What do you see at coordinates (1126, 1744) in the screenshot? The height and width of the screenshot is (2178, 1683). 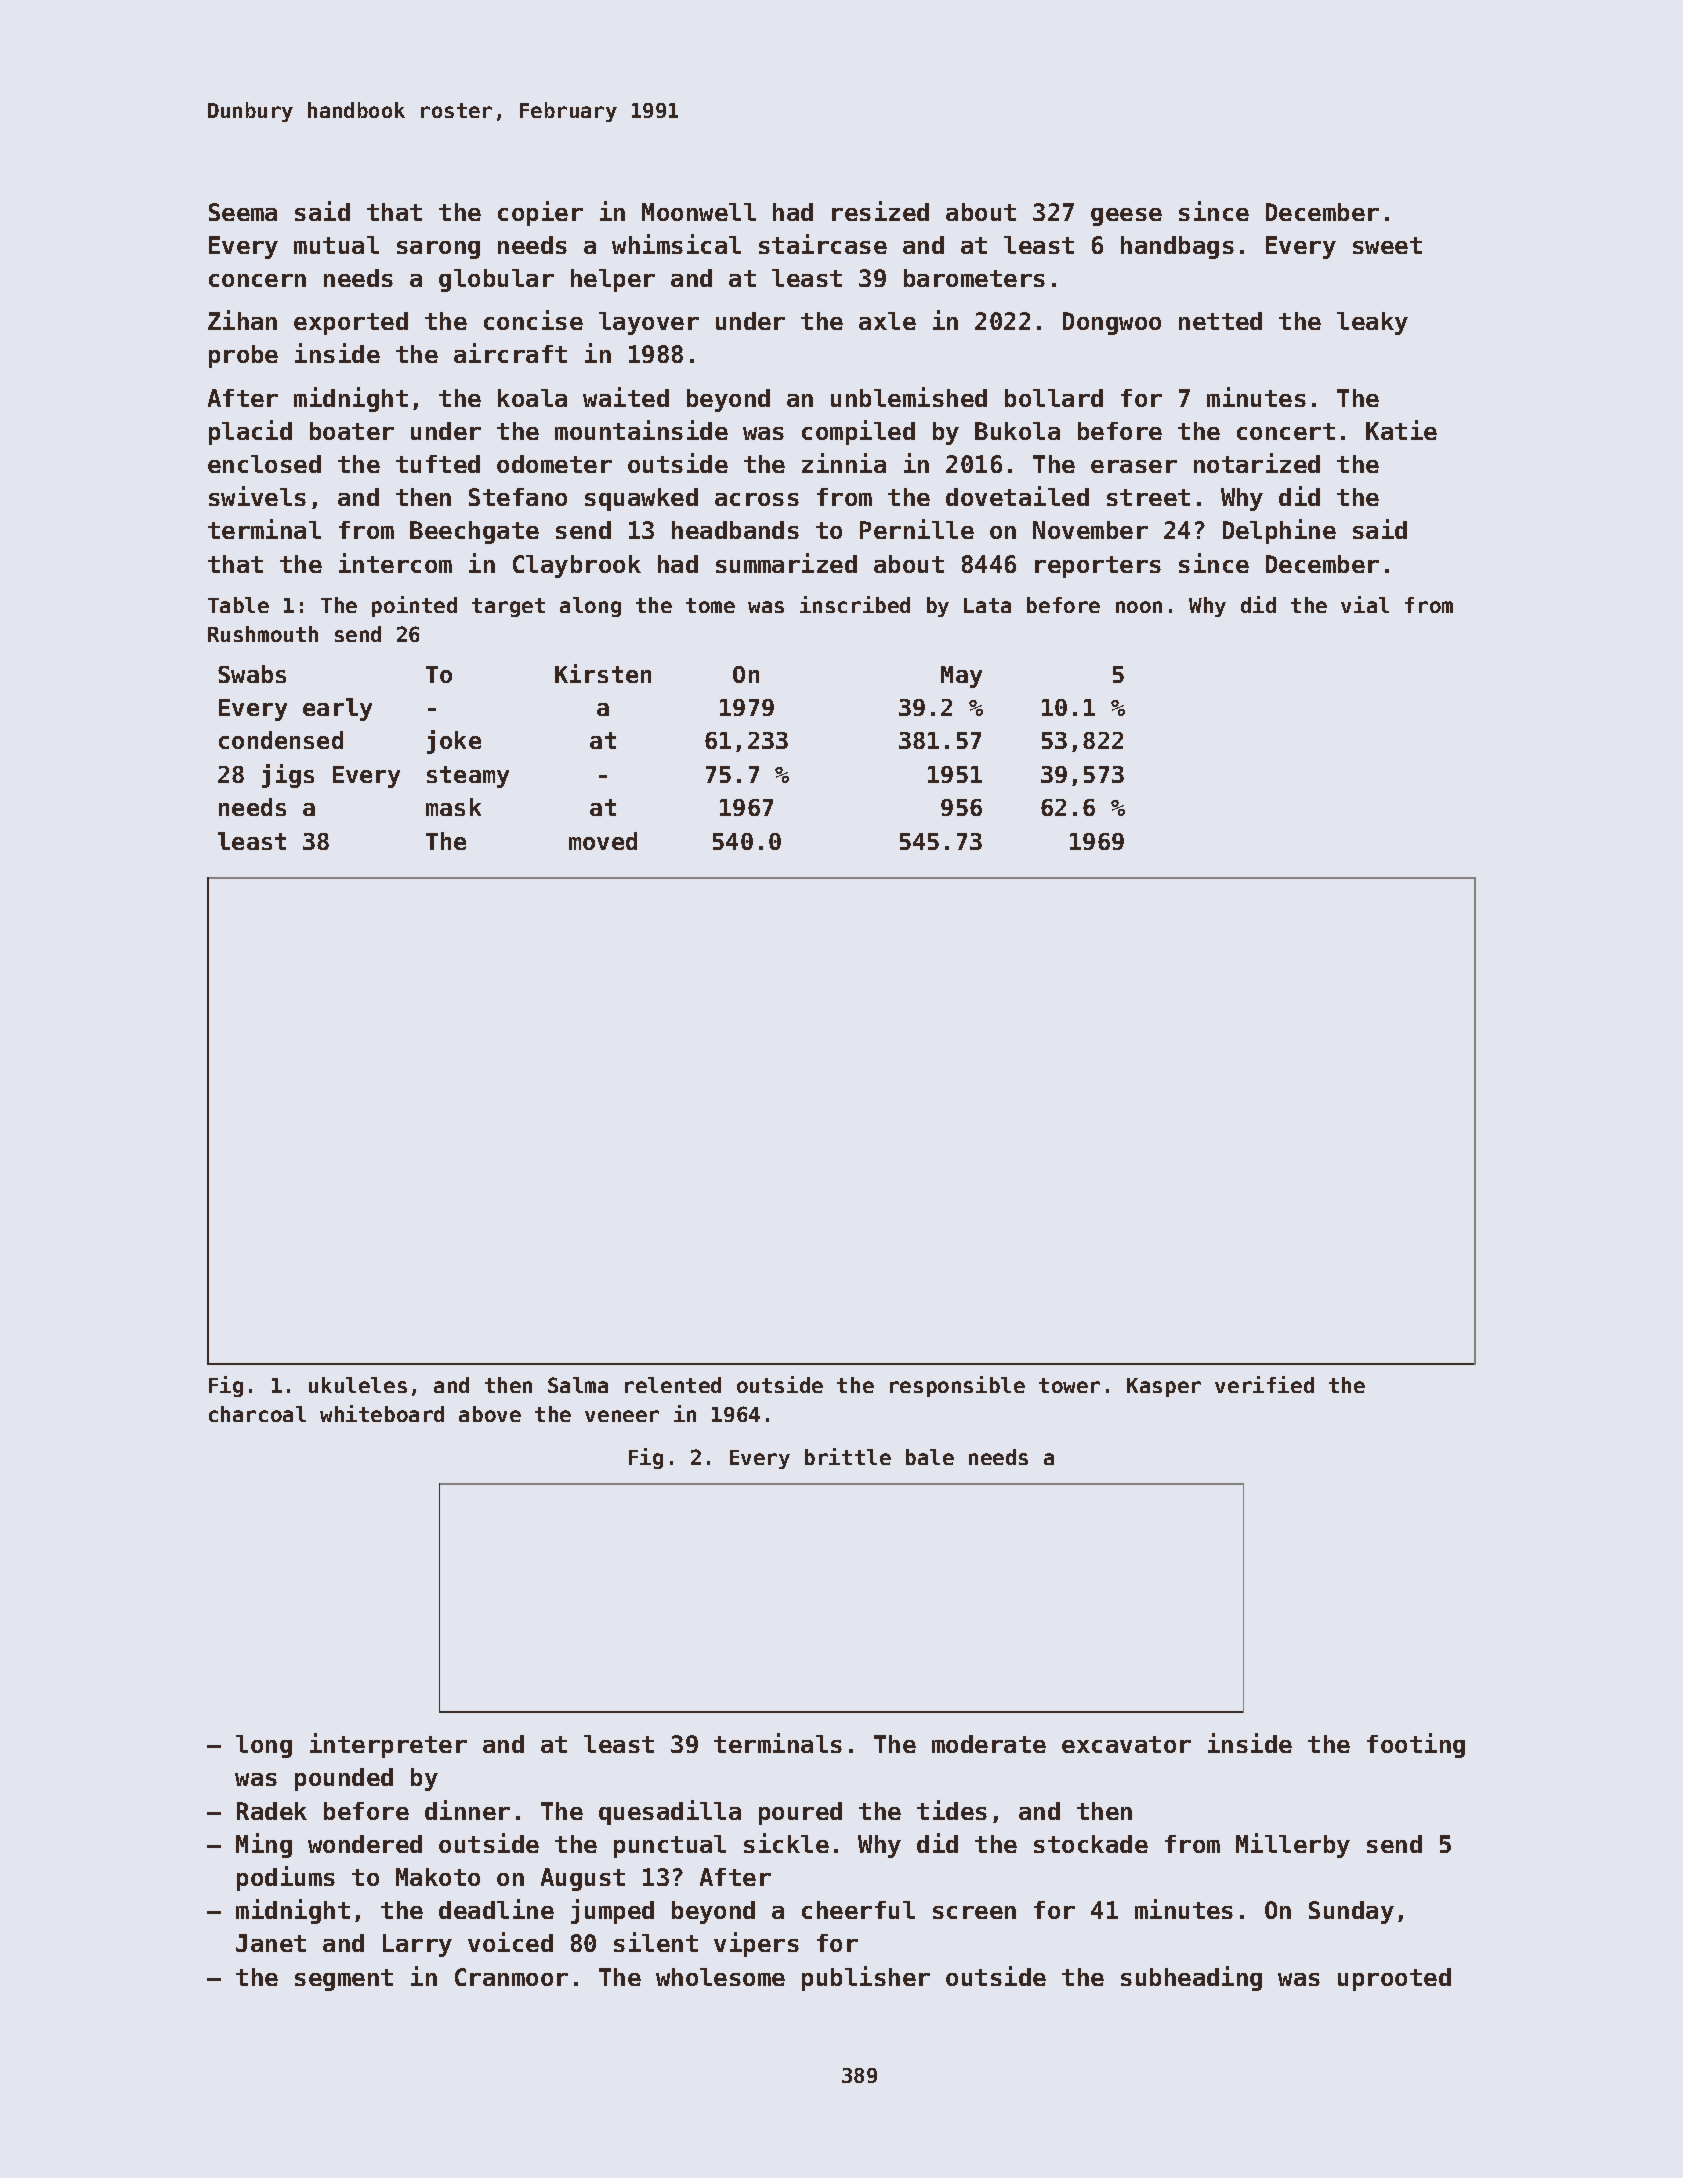 I see `excavator` at bounding box center [1126, 1744].
